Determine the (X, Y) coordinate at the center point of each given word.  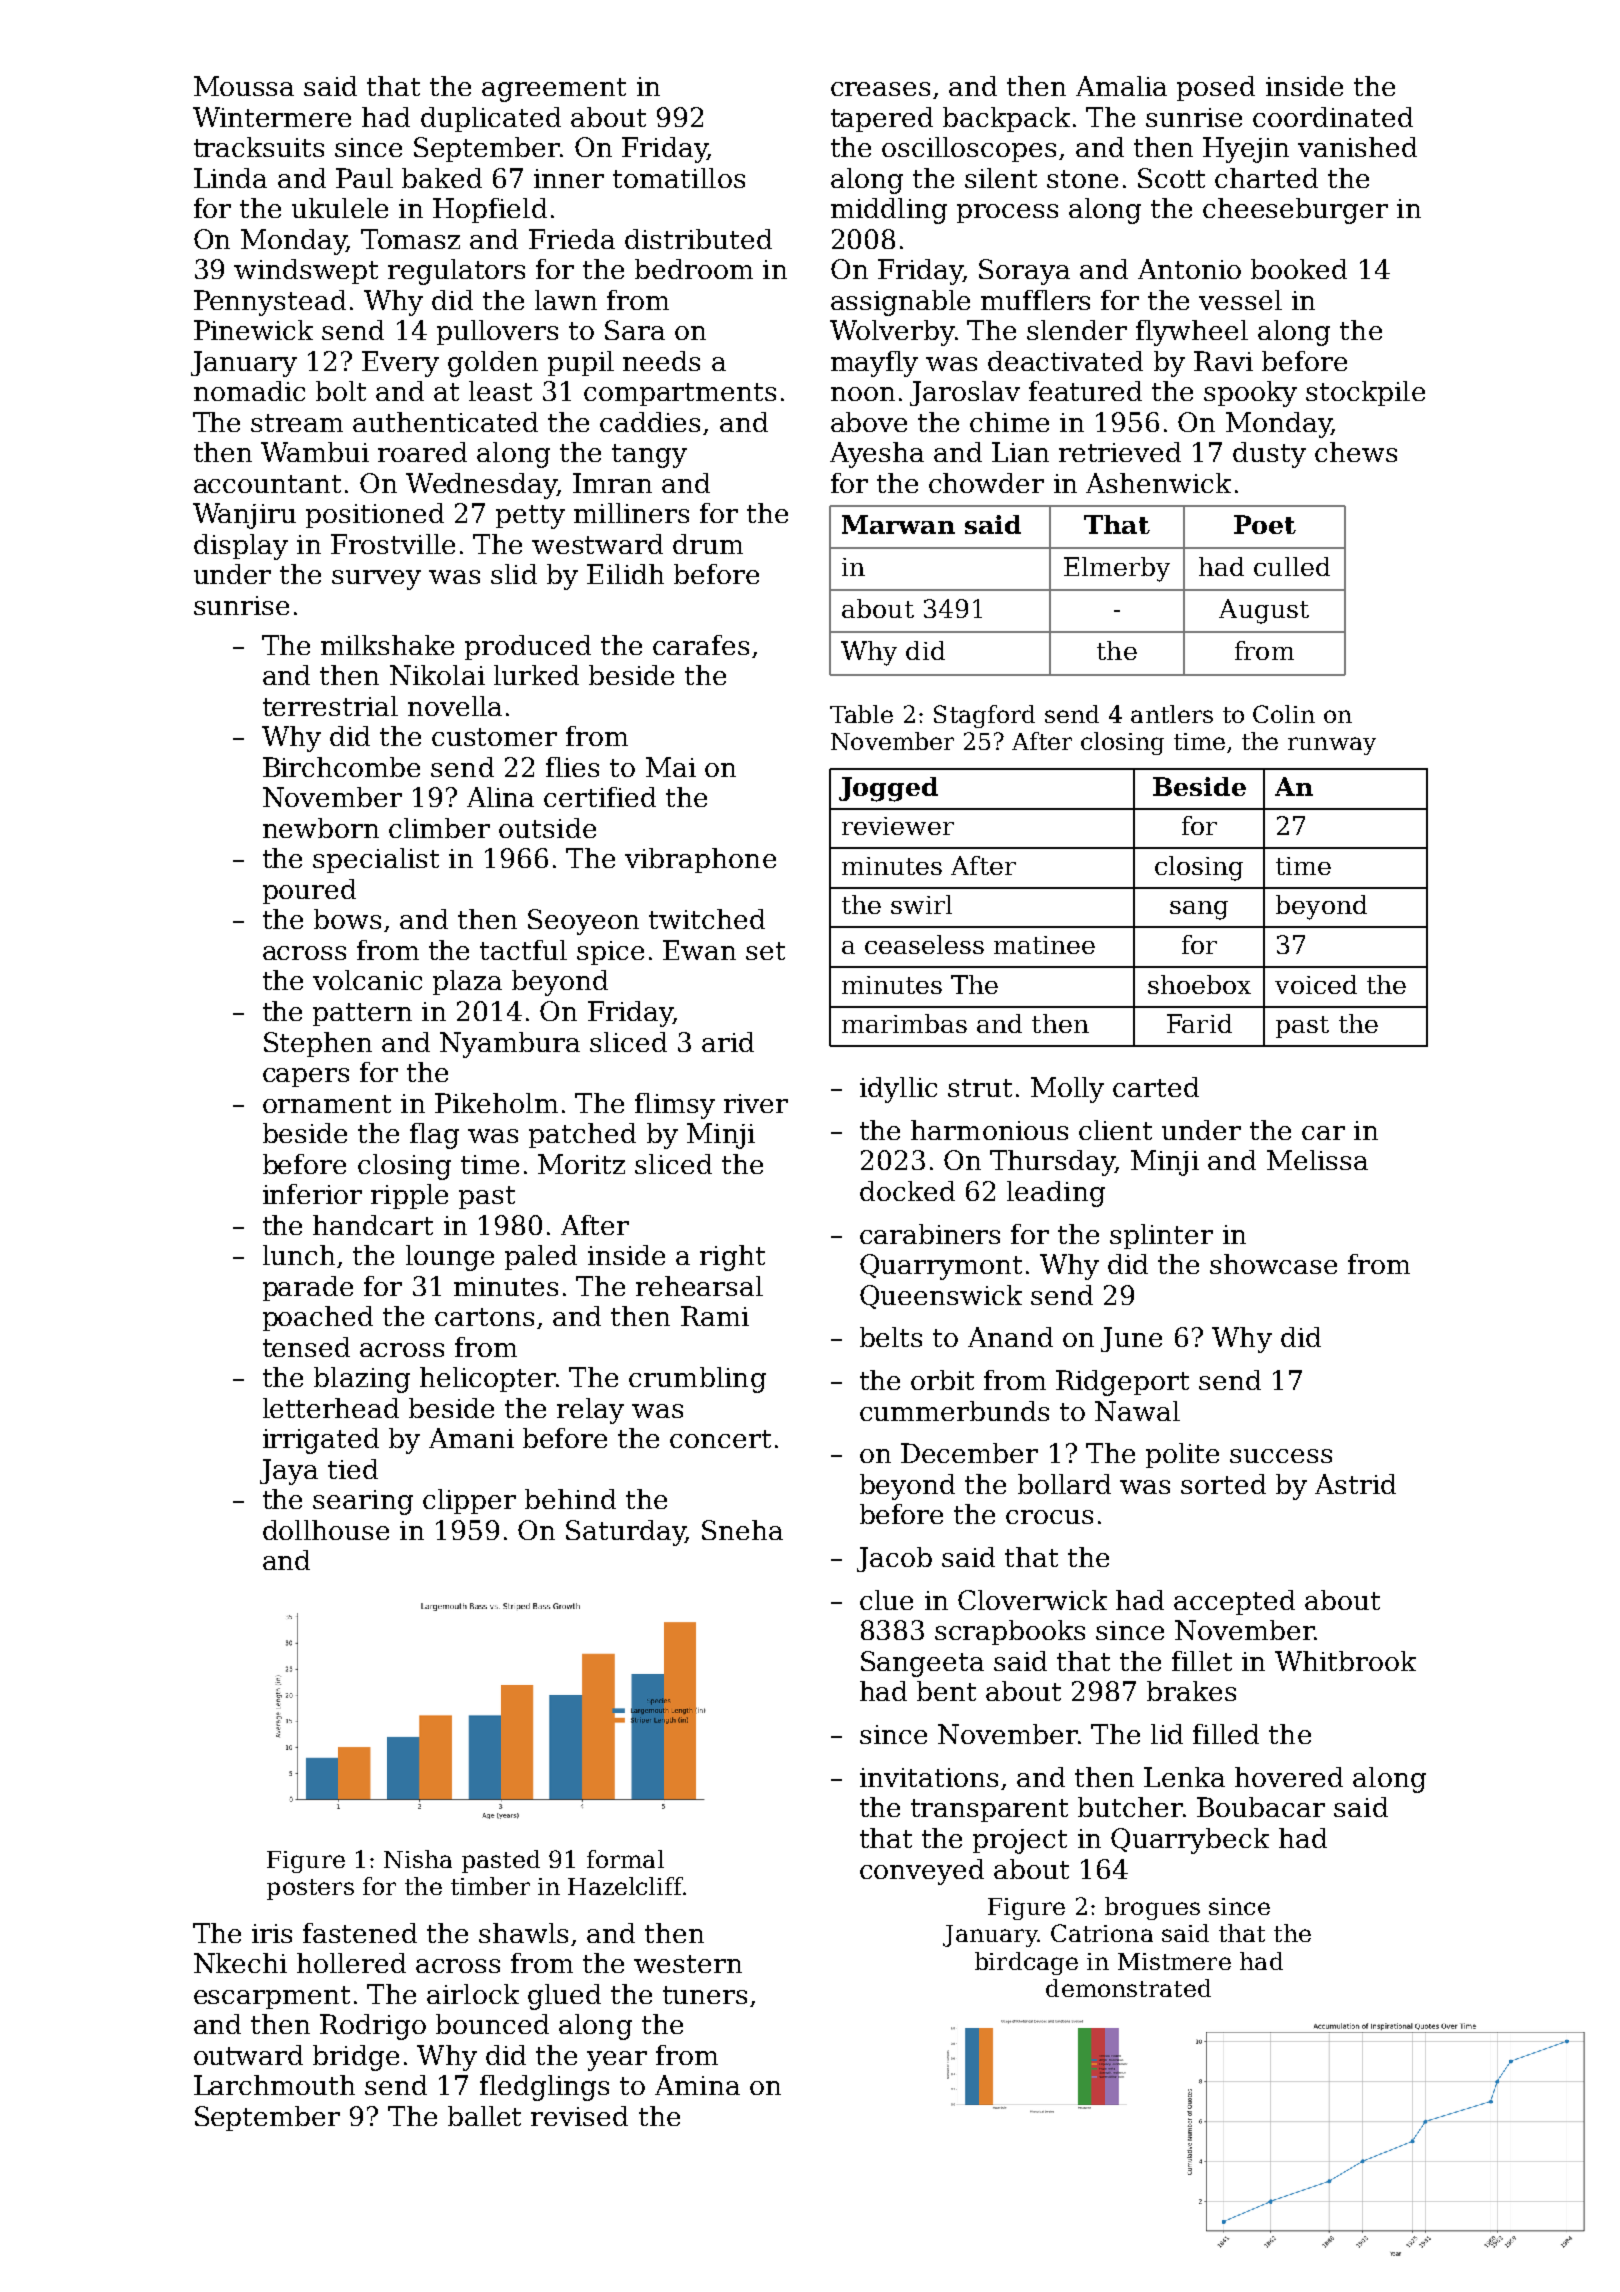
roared (422, 452)
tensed (306, 1347)
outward (248, 2055)
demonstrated (1128, 1988)
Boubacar (1261, 1807)
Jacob (894, 1559)
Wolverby (892, 333)
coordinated (1333, 117)
